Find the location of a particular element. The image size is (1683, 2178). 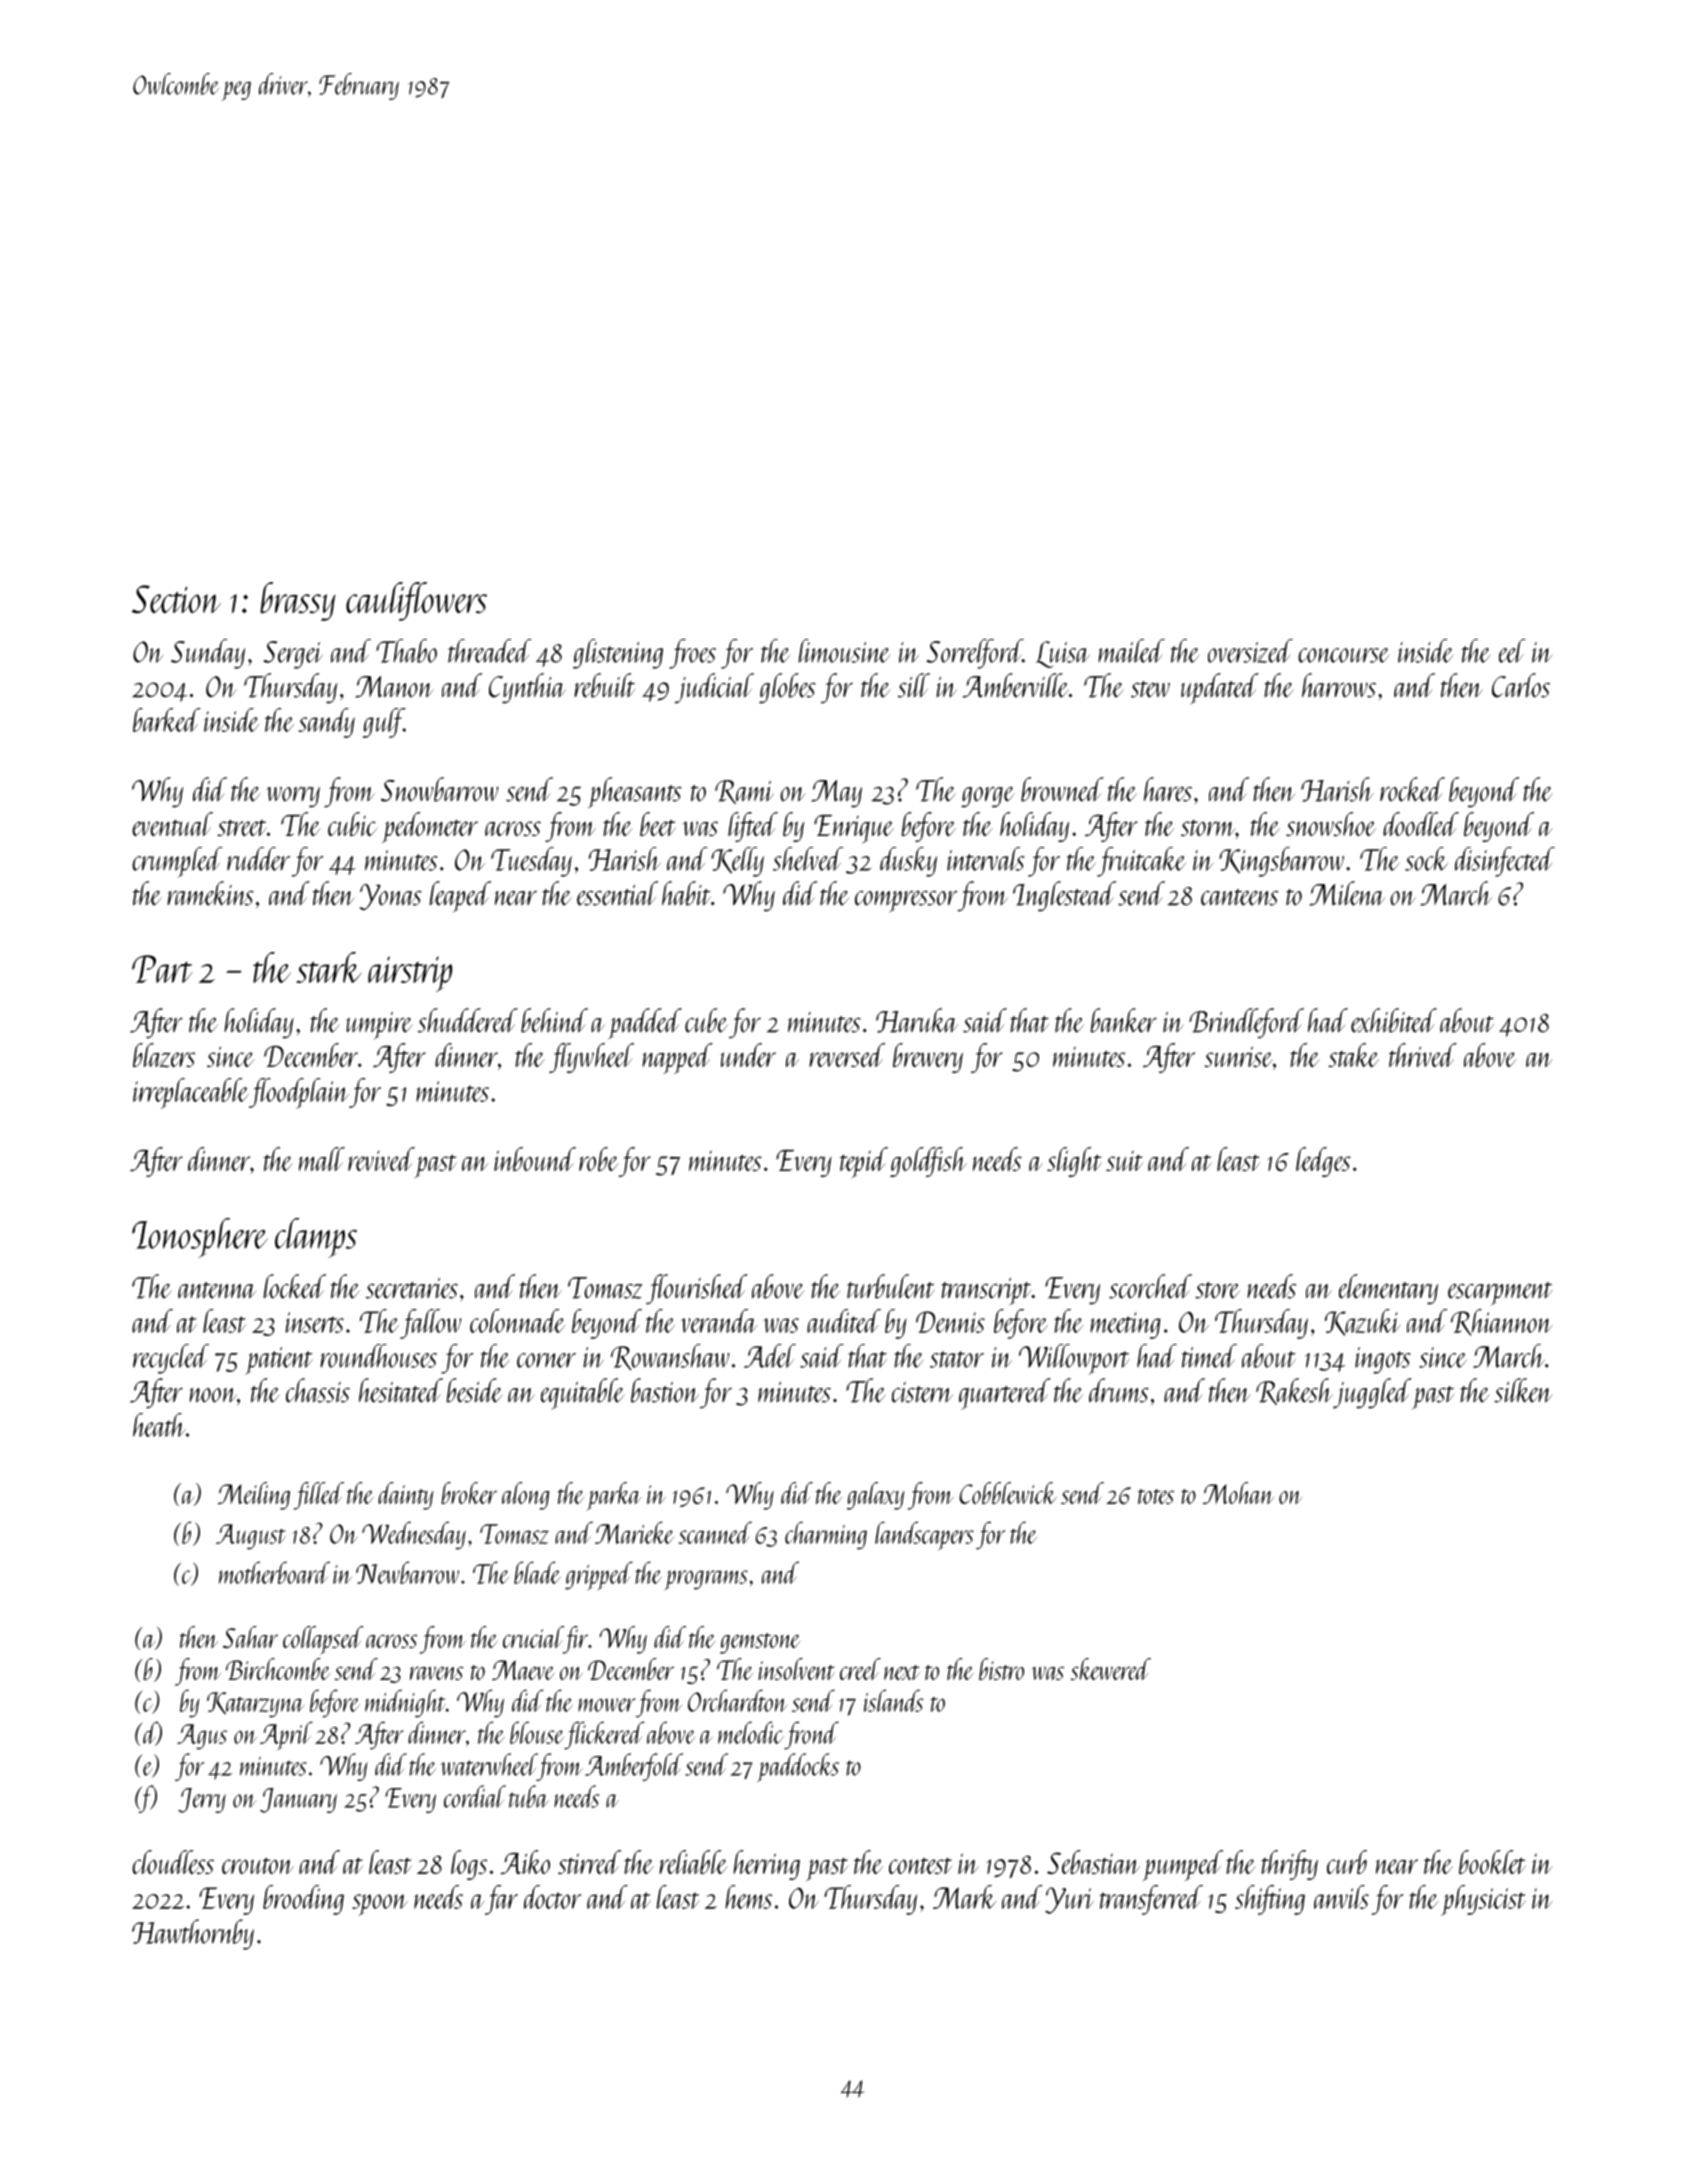

far is located at coordinates (501, 1900).
